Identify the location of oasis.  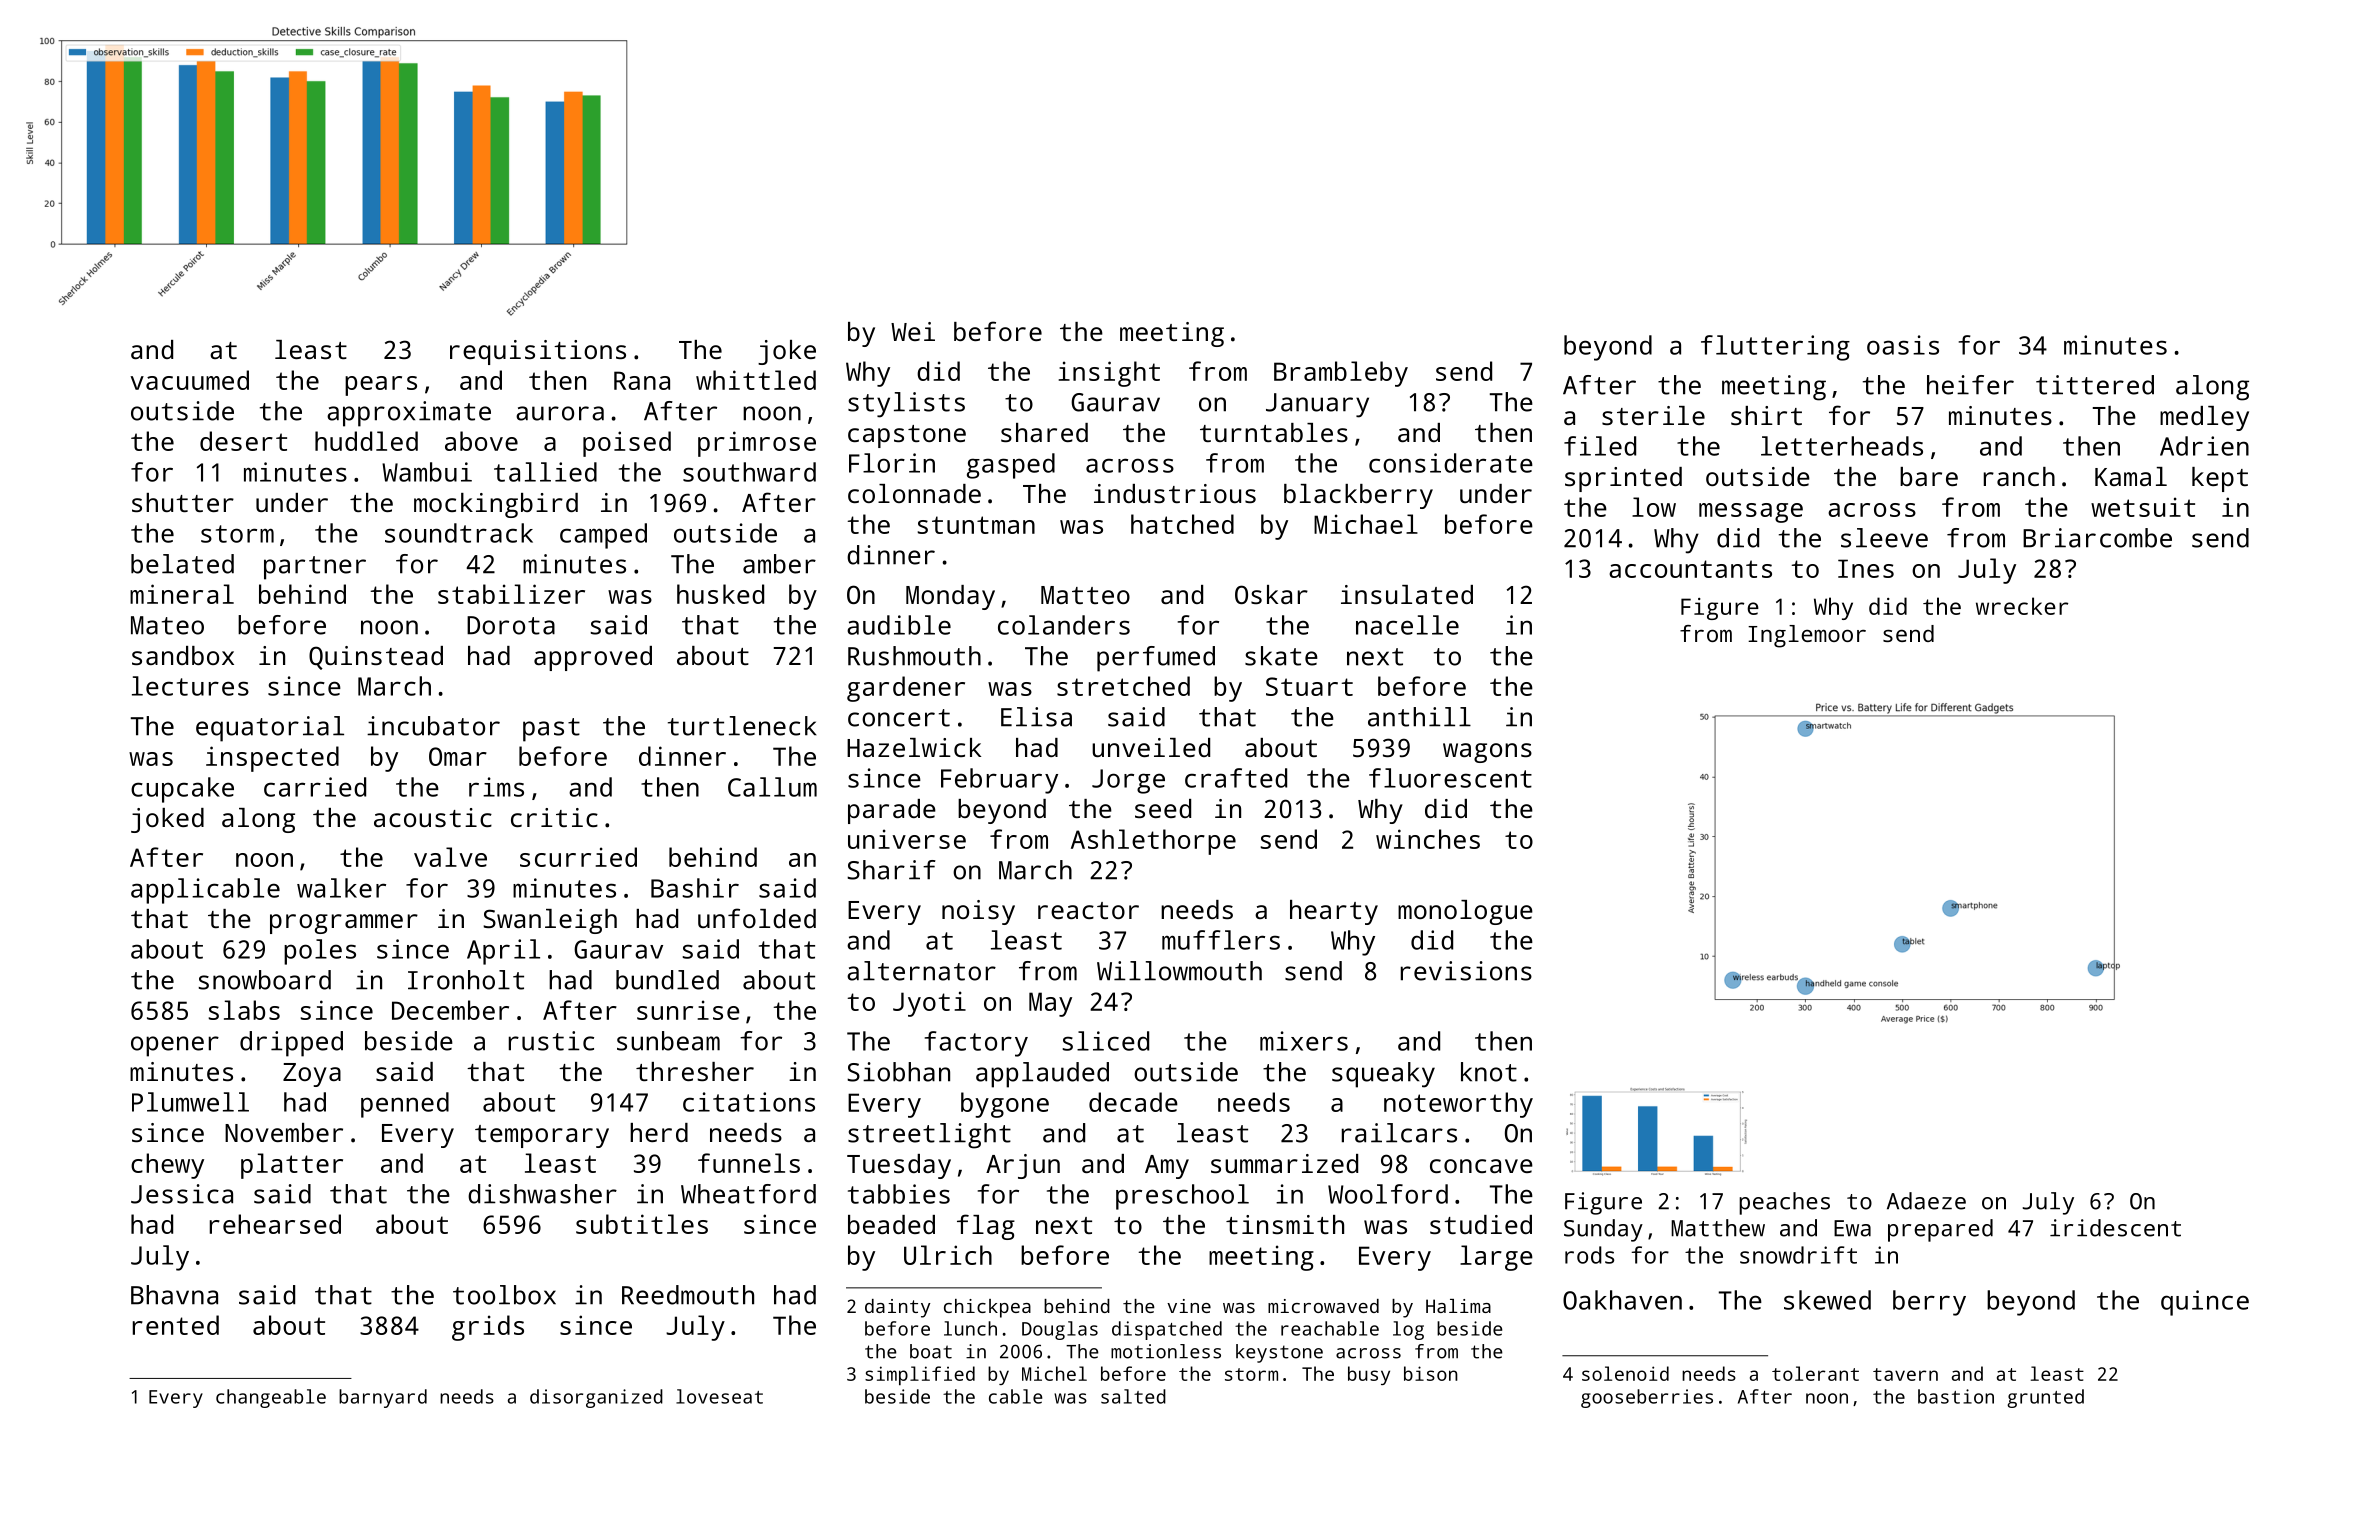
(1903, 345).
